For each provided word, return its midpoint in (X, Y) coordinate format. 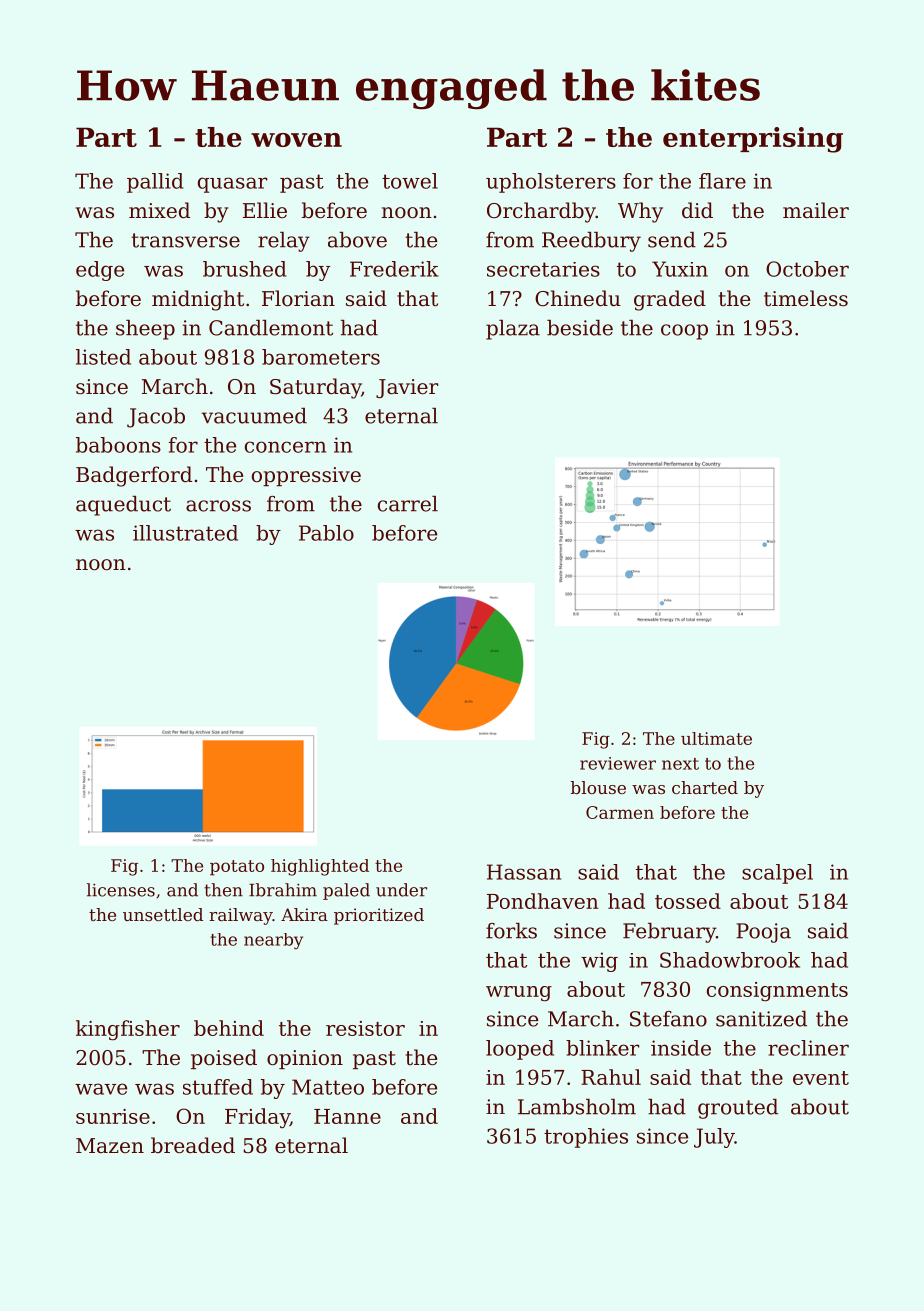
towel (410, 181)
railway (241, 916)
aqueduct (123, 506)
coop (684, 332)
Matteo (328, 1087)
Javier (407, 388)
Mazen (110, 1145)
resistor (365, 1028)
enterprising (753, 140)
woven (296, 140)
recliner (808, 1048)
